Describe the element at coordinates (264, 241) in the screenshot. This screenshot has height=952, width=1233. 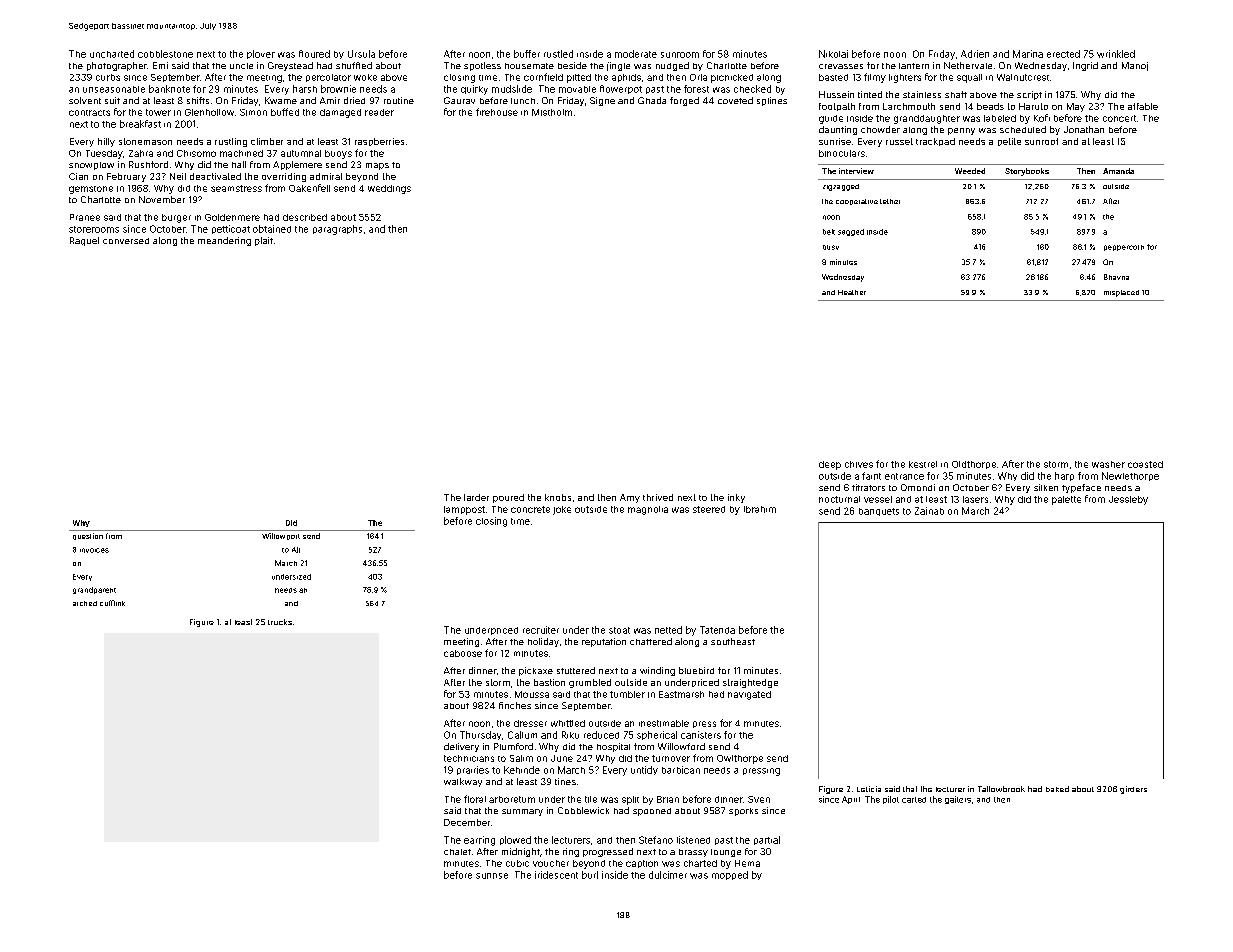
I see `plait` at that location.
